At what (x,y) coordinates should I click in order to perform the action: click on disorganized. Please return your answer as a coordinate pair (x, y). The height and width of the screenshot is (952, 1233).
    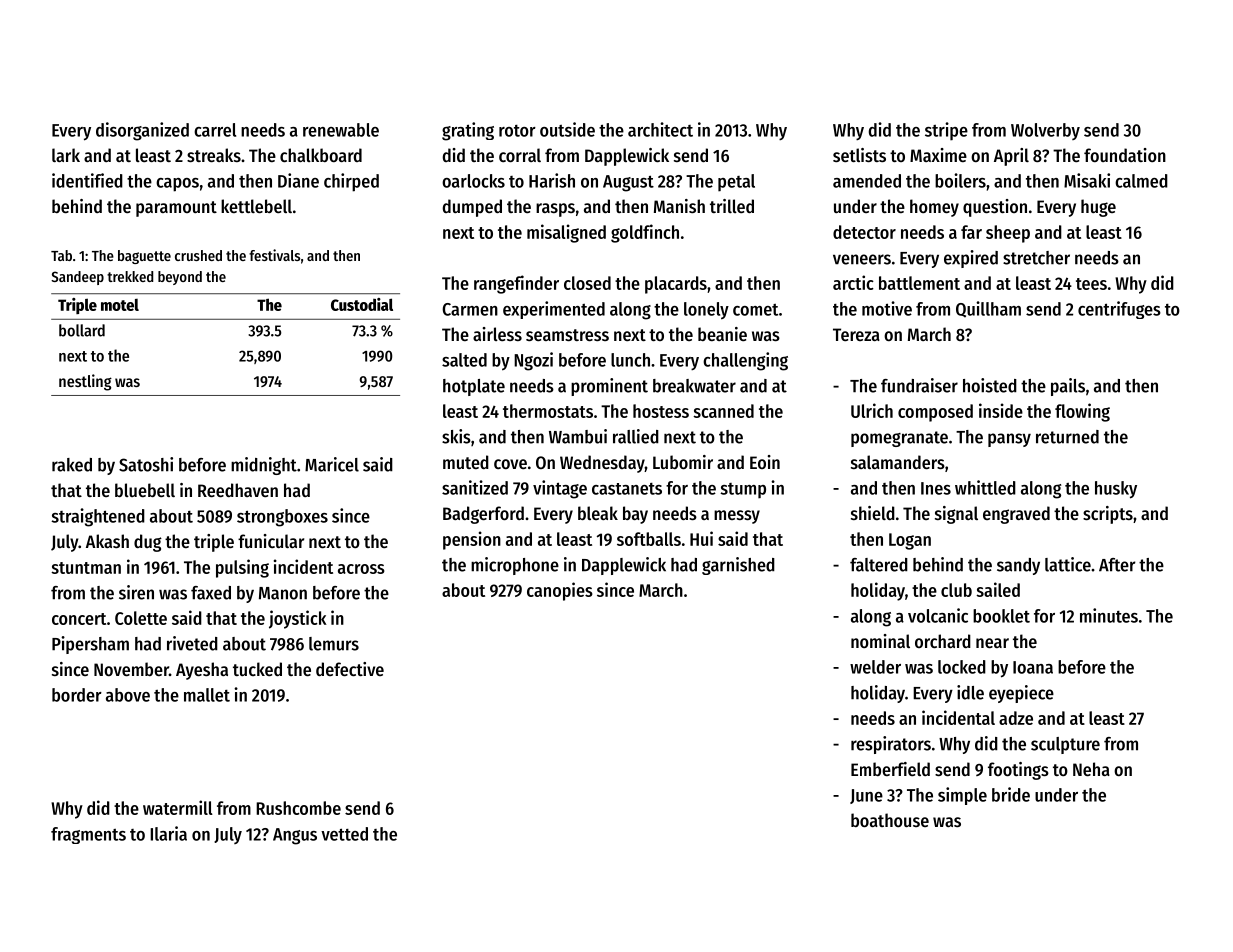
    Looking at the image, I should click on (142, 131).
